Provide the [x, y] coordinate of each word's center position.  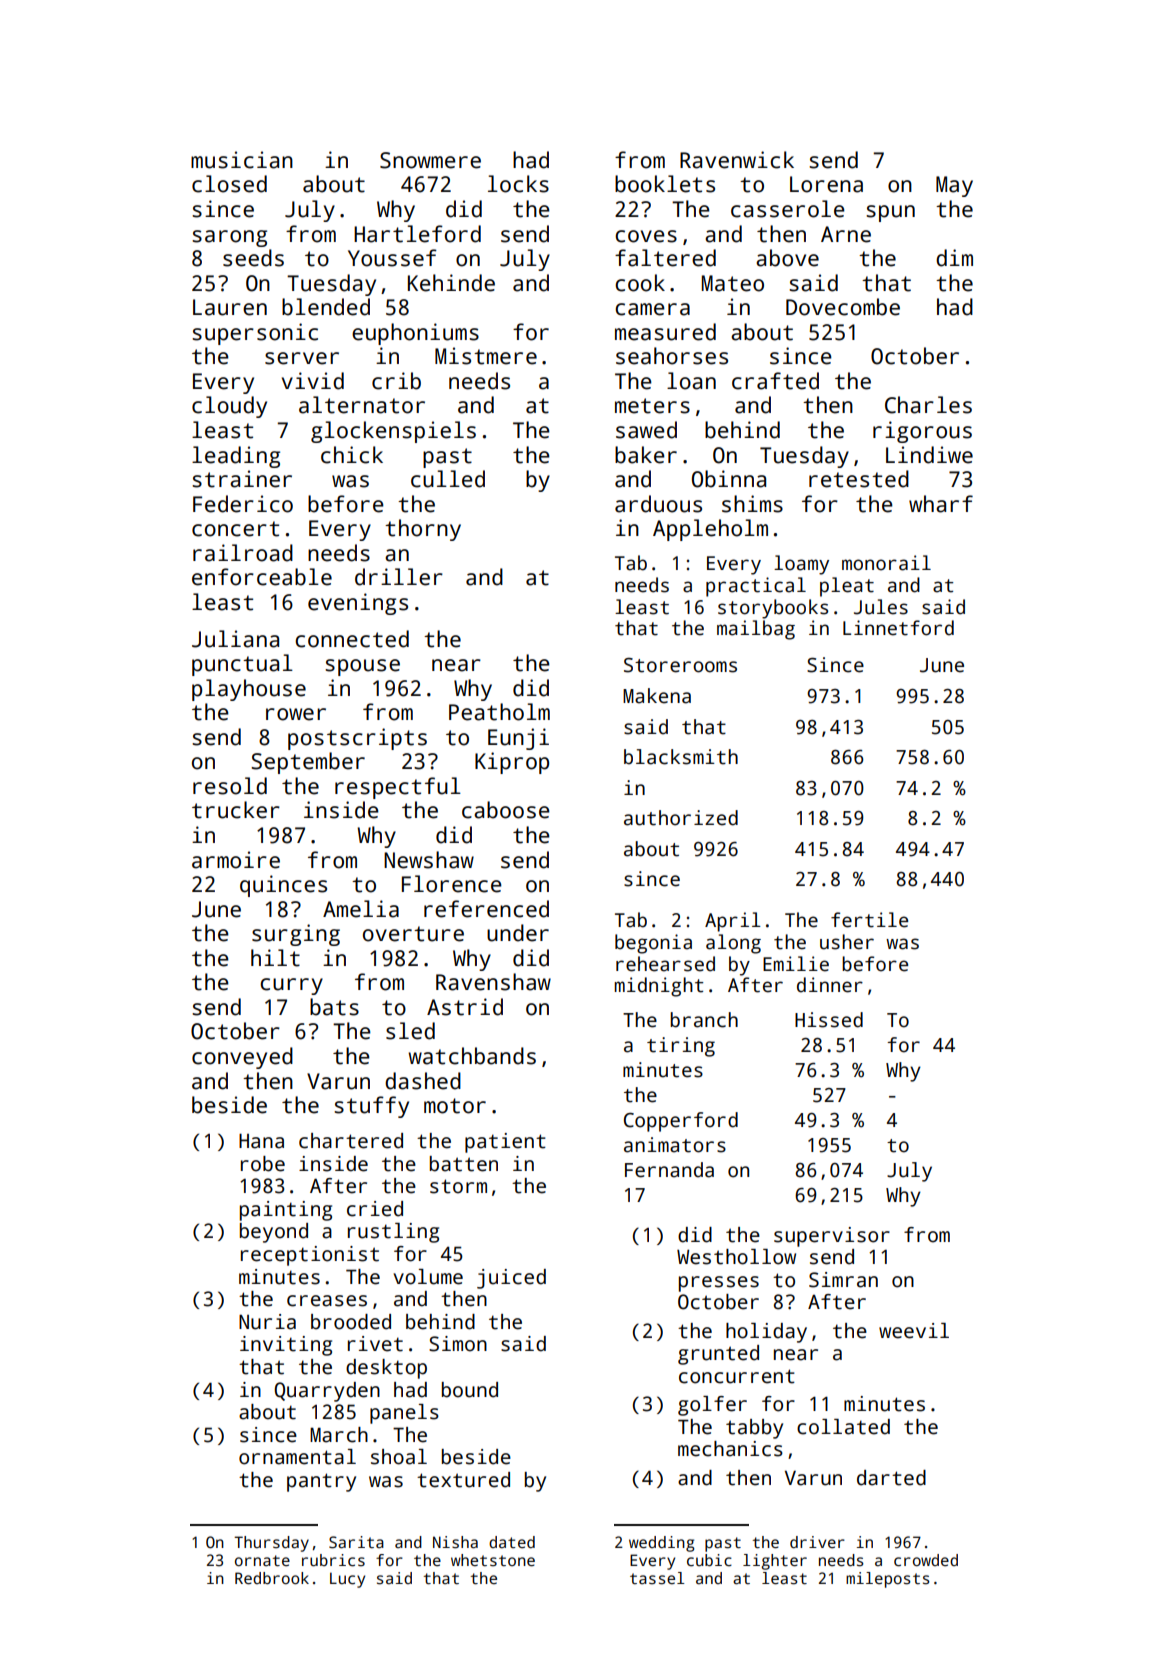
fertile [869, 920]
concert [235, 529]
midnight [659, 987]
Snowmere [430, 160]
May [954, 186]
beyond [274, 1233]
